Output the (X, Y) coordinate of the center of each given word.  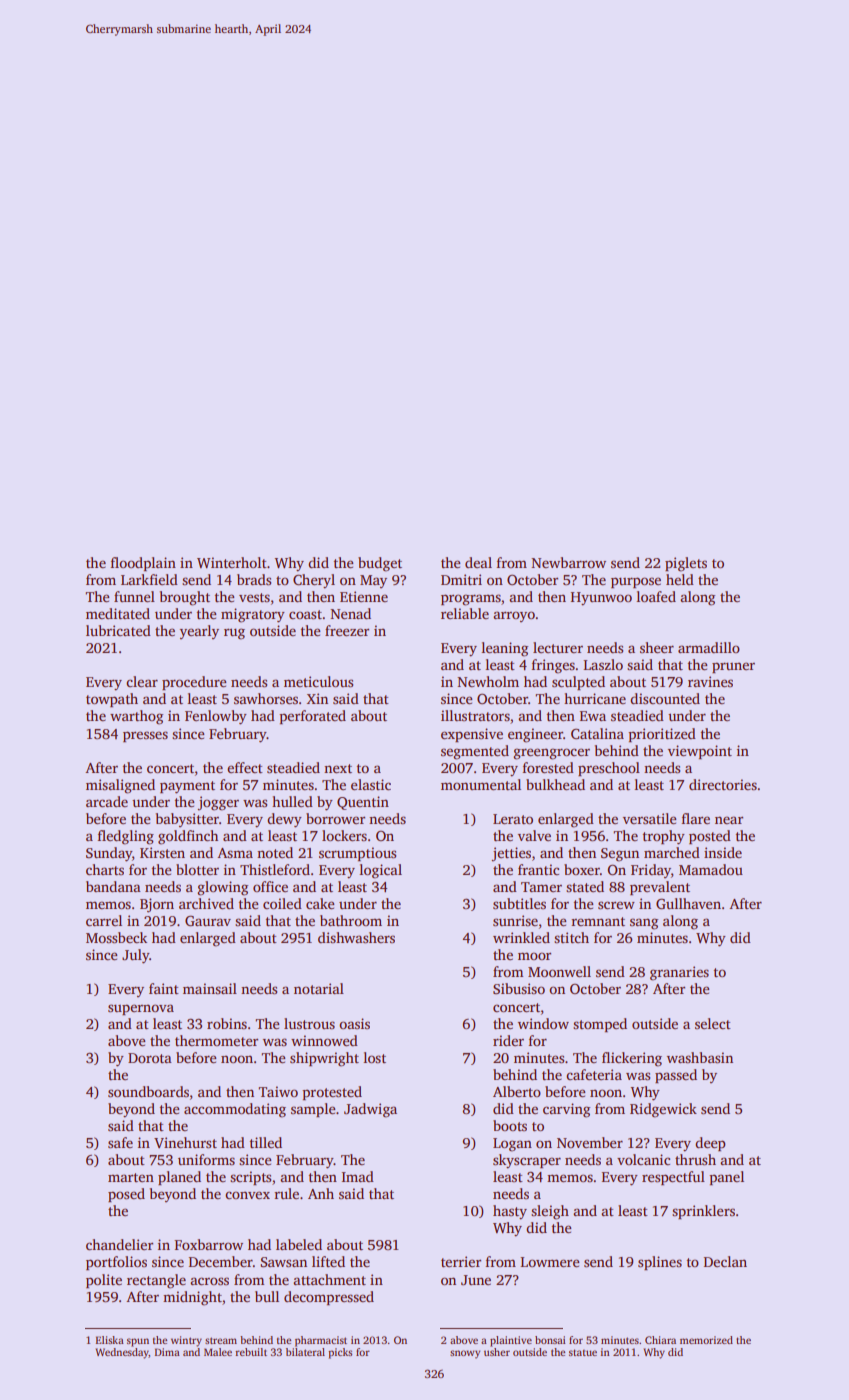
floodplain (143, 564)
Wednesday (122, 1353)
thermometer (216, 1040)
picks (340, 1353)
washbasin (700, 1057)
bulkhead (555, 784)
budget (380, 564)
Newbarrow (568, 562)
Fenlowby (216, 717)
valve (534, 835)
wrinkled (521, 937)
